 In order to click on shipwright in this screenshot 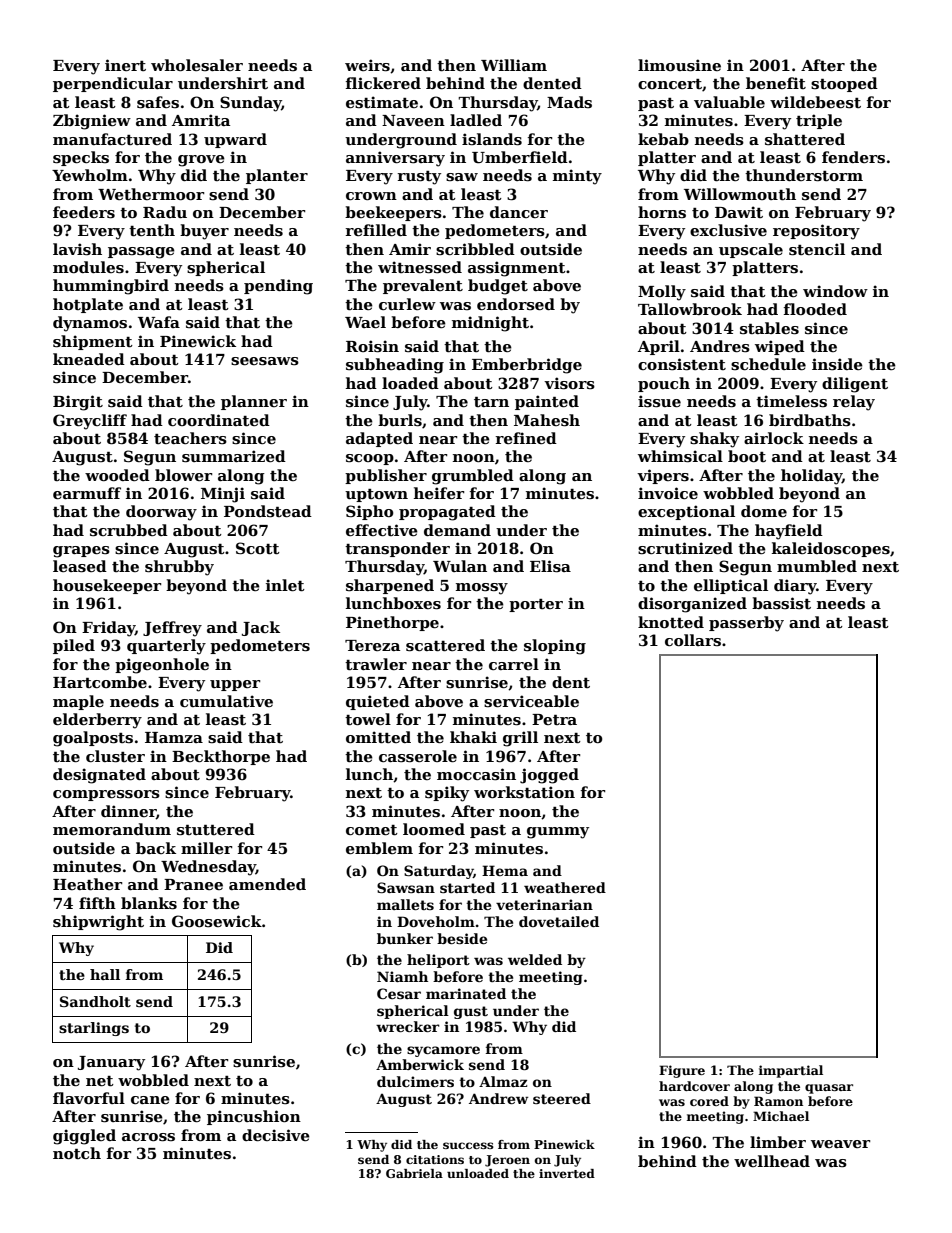, I will do `click(98, 923)`.
